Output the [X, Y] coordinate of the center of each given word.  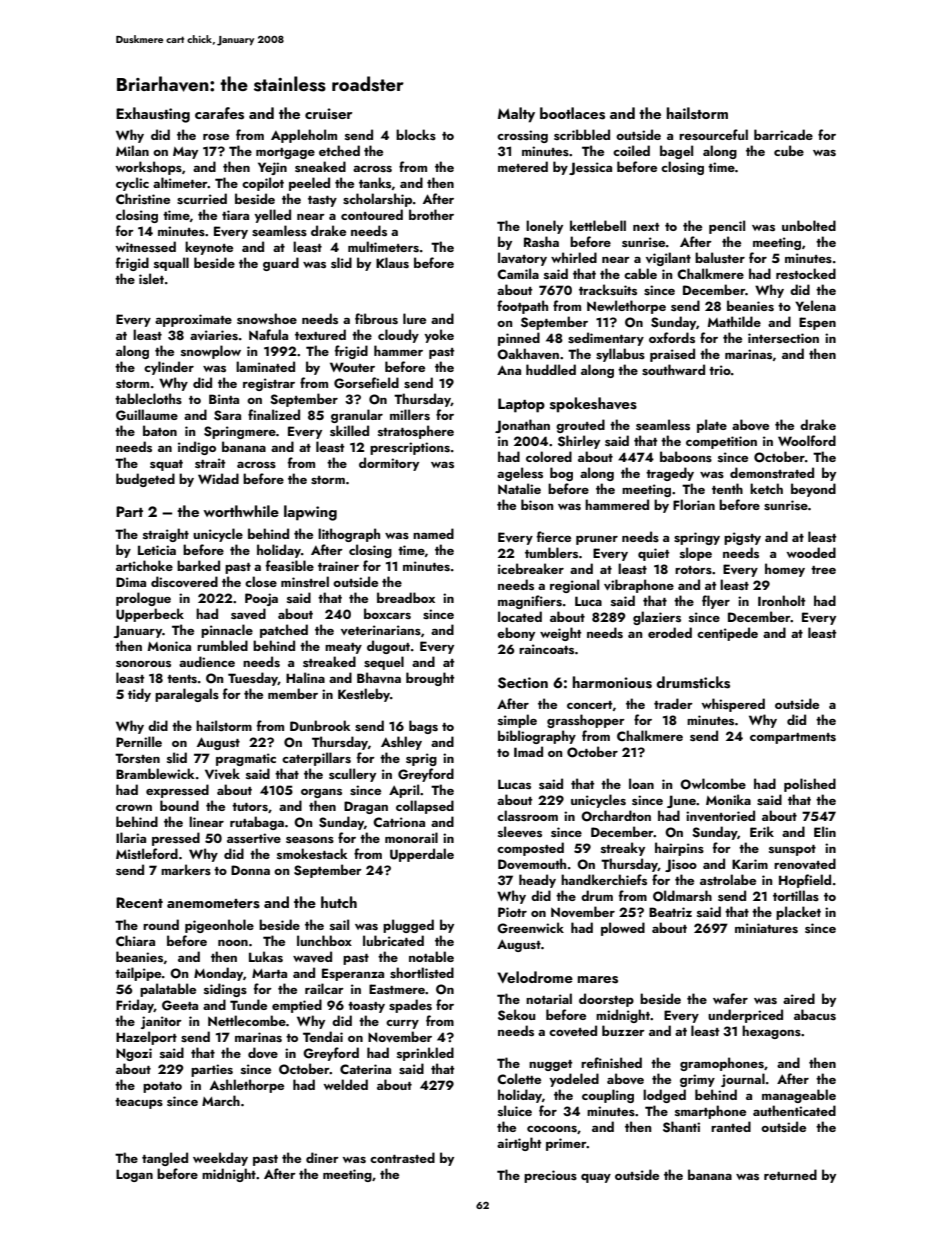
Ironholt [781, 600]
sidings [225, 990]
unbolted [809, 225]
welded [346, 1084]
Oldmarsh [682, 896]
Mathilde [734, 321]
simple [517, 721]
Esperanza [353, 974]
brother [431, 214]
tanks [375, 182]
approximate [193, 320]
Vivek [222, 774]
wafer [730, 998]
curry [402, 1024]
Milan [132, 150]
